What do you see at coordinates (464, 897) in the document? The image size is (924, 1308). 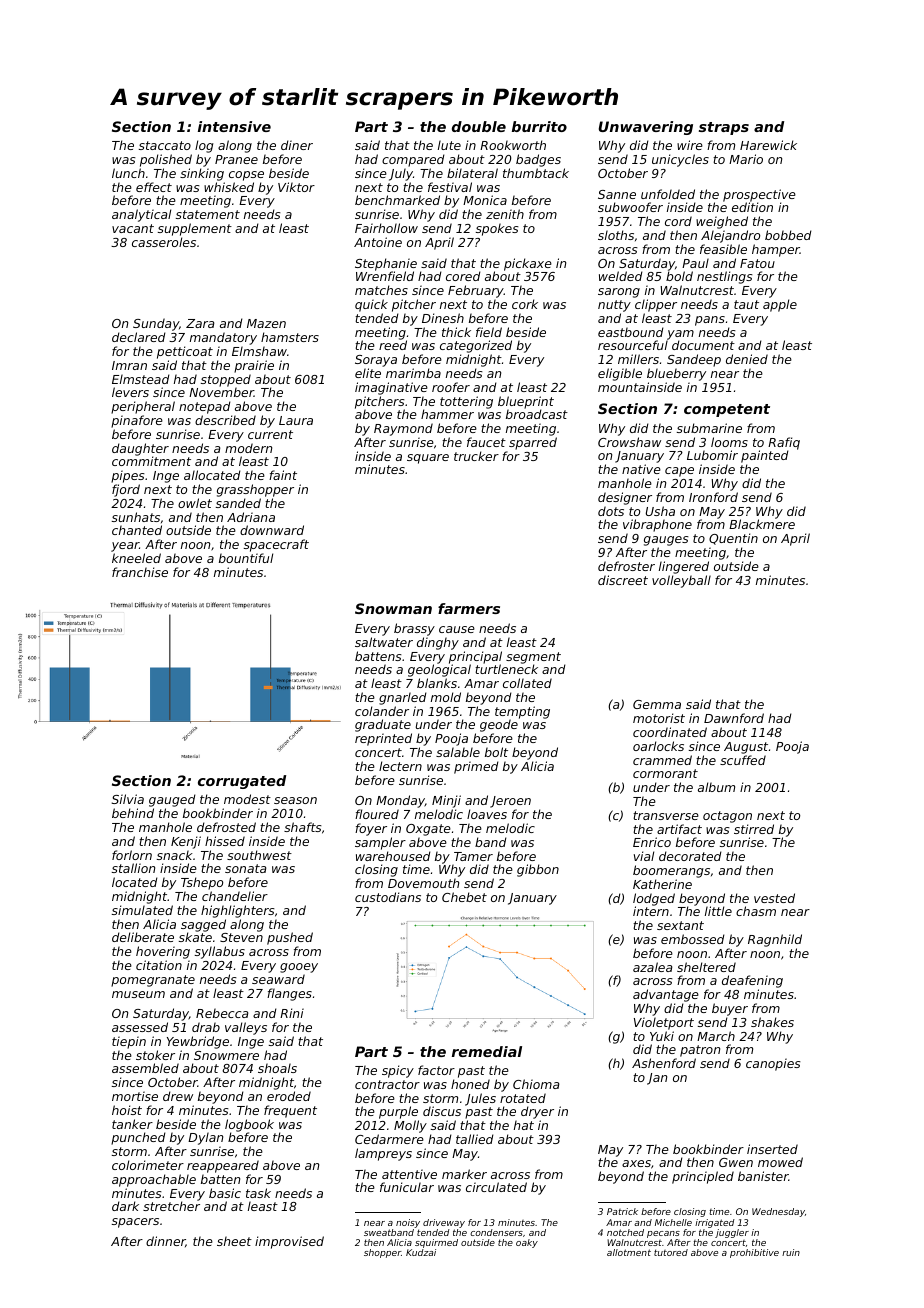 I see `Chebet` at bounding box center [464, 897].
